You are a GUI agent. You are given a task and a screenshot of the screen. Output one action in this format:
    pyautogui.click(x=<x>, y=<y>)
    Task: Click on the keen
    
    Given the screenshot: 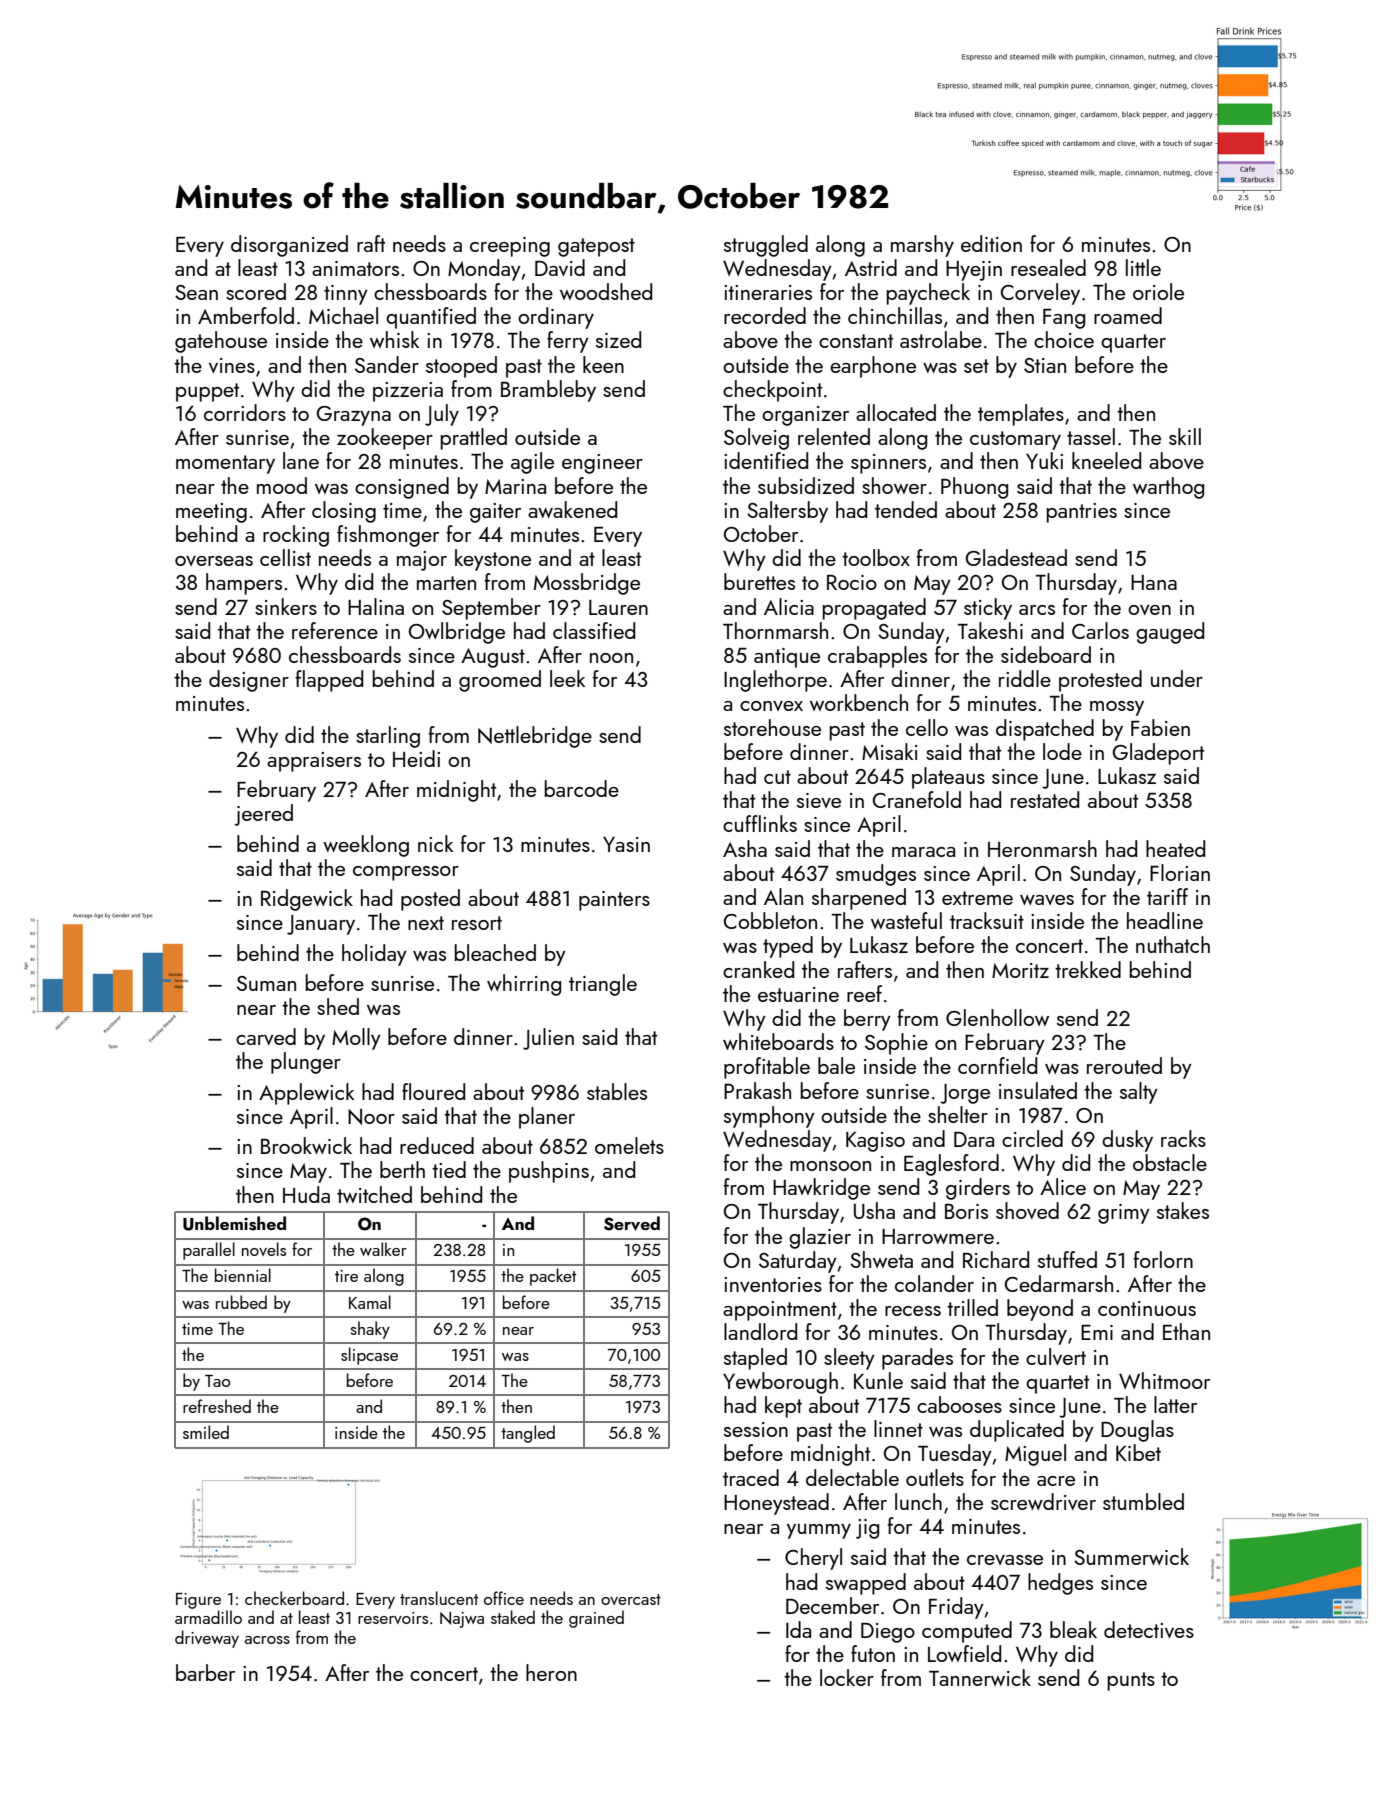 What is the action you would take?
    pyautogui.click(x=603, y=364)
